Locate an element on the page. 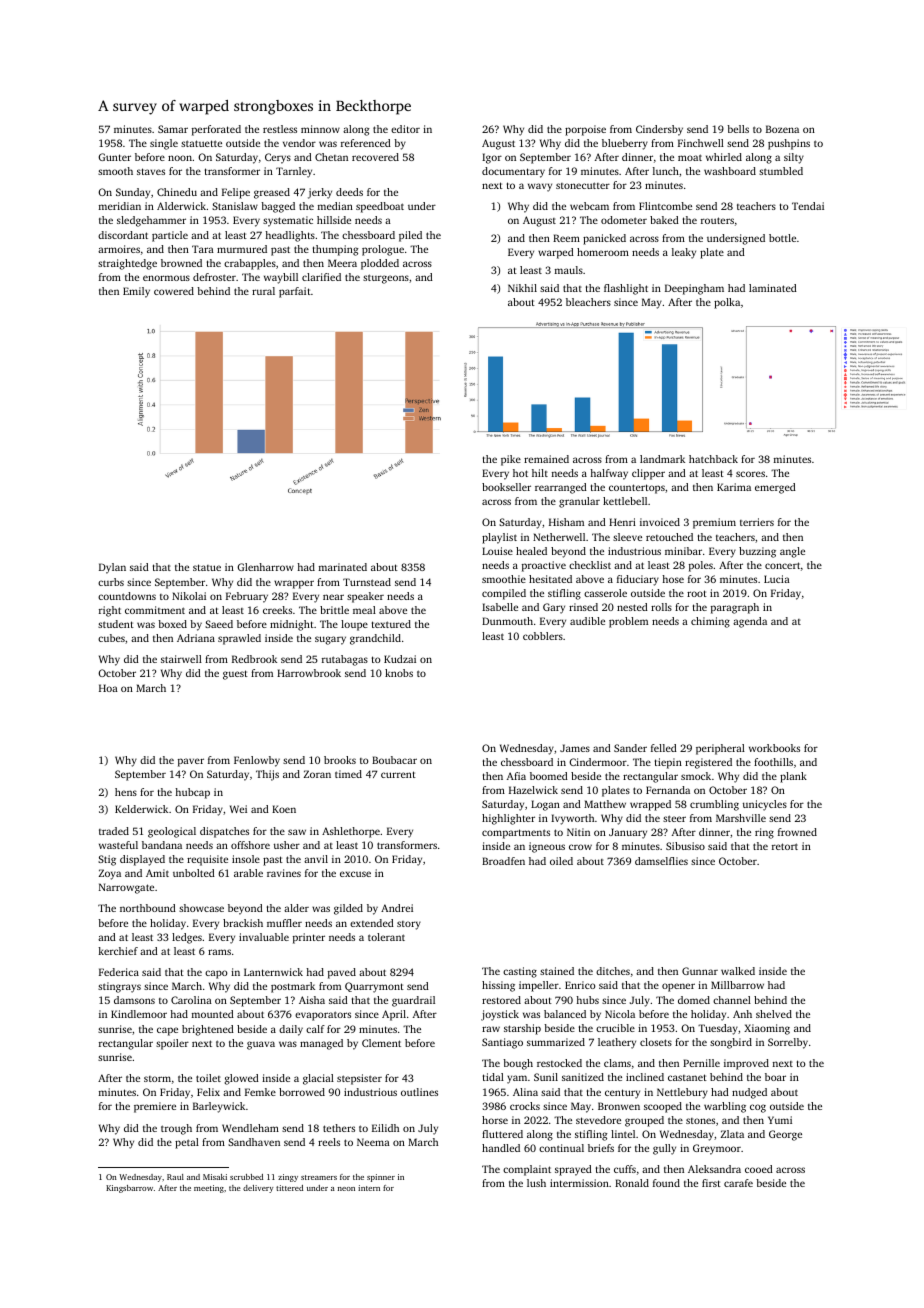  workbooks is located at coordinates (774, 748).
